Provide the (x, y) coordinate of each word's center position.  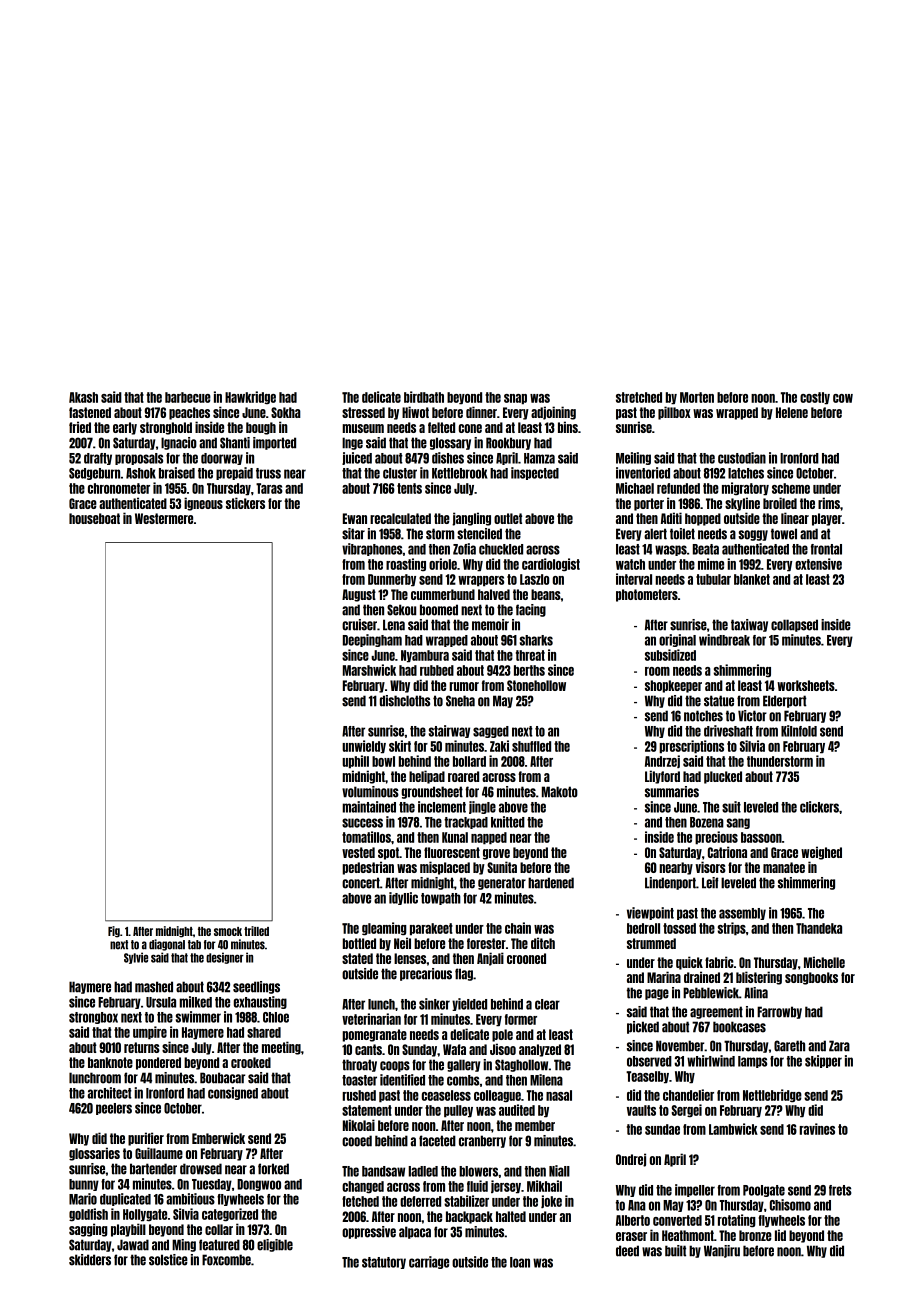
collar (219, 1229)
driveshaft (728, 731)
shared (264, 1032)
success (362, 823)
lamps (752, 1062)
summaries (672, 792)
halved (494, 594)
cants (368, 1049)
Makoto (560, 792)
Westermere (164, 518)
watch (630, 564)
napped (489, 838)
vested (358, 852)
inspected (535, 473)
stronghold (166, 428)
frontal (826, 549)
